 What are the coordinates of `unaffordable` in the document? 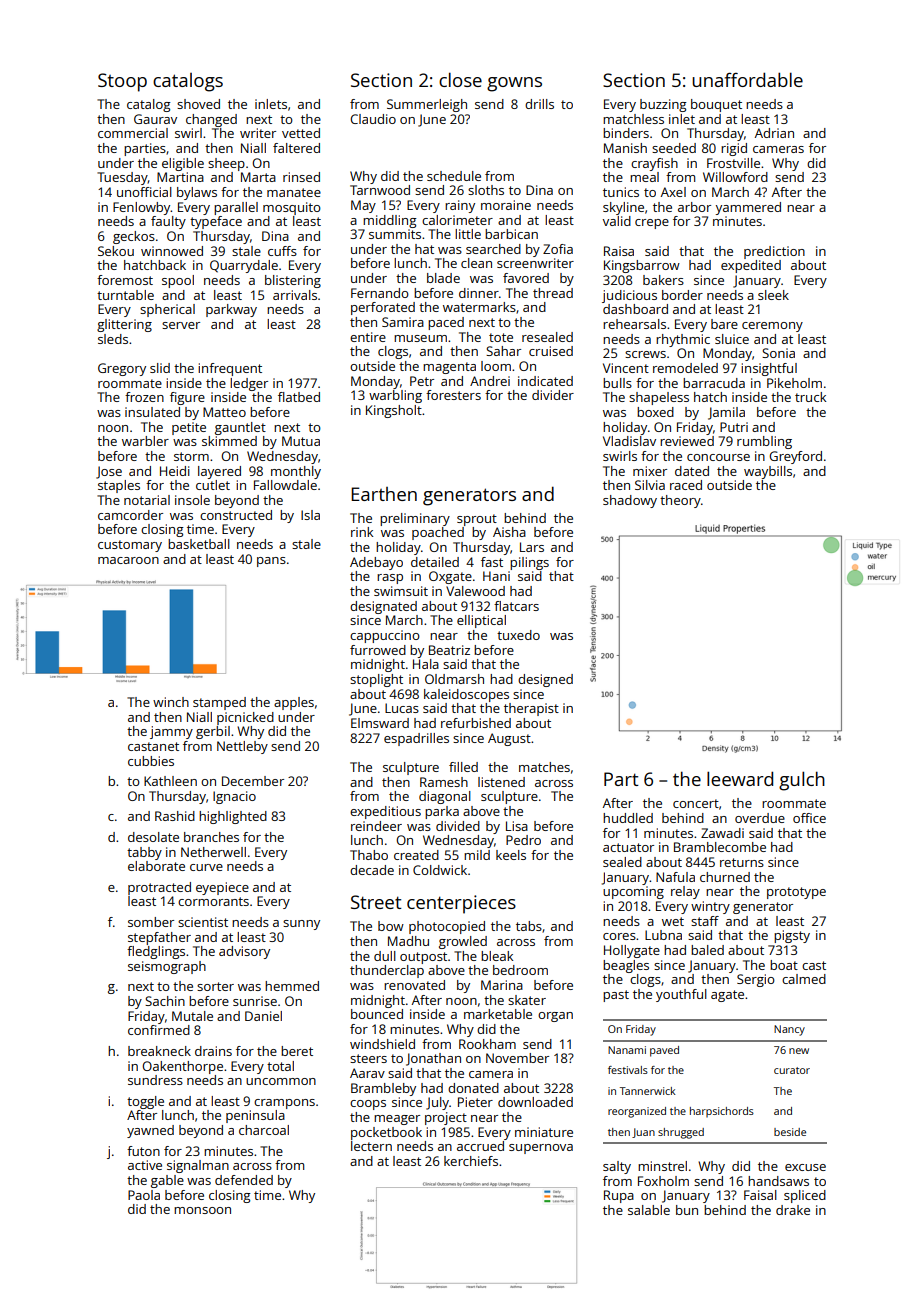 It's located at (747, 79).
